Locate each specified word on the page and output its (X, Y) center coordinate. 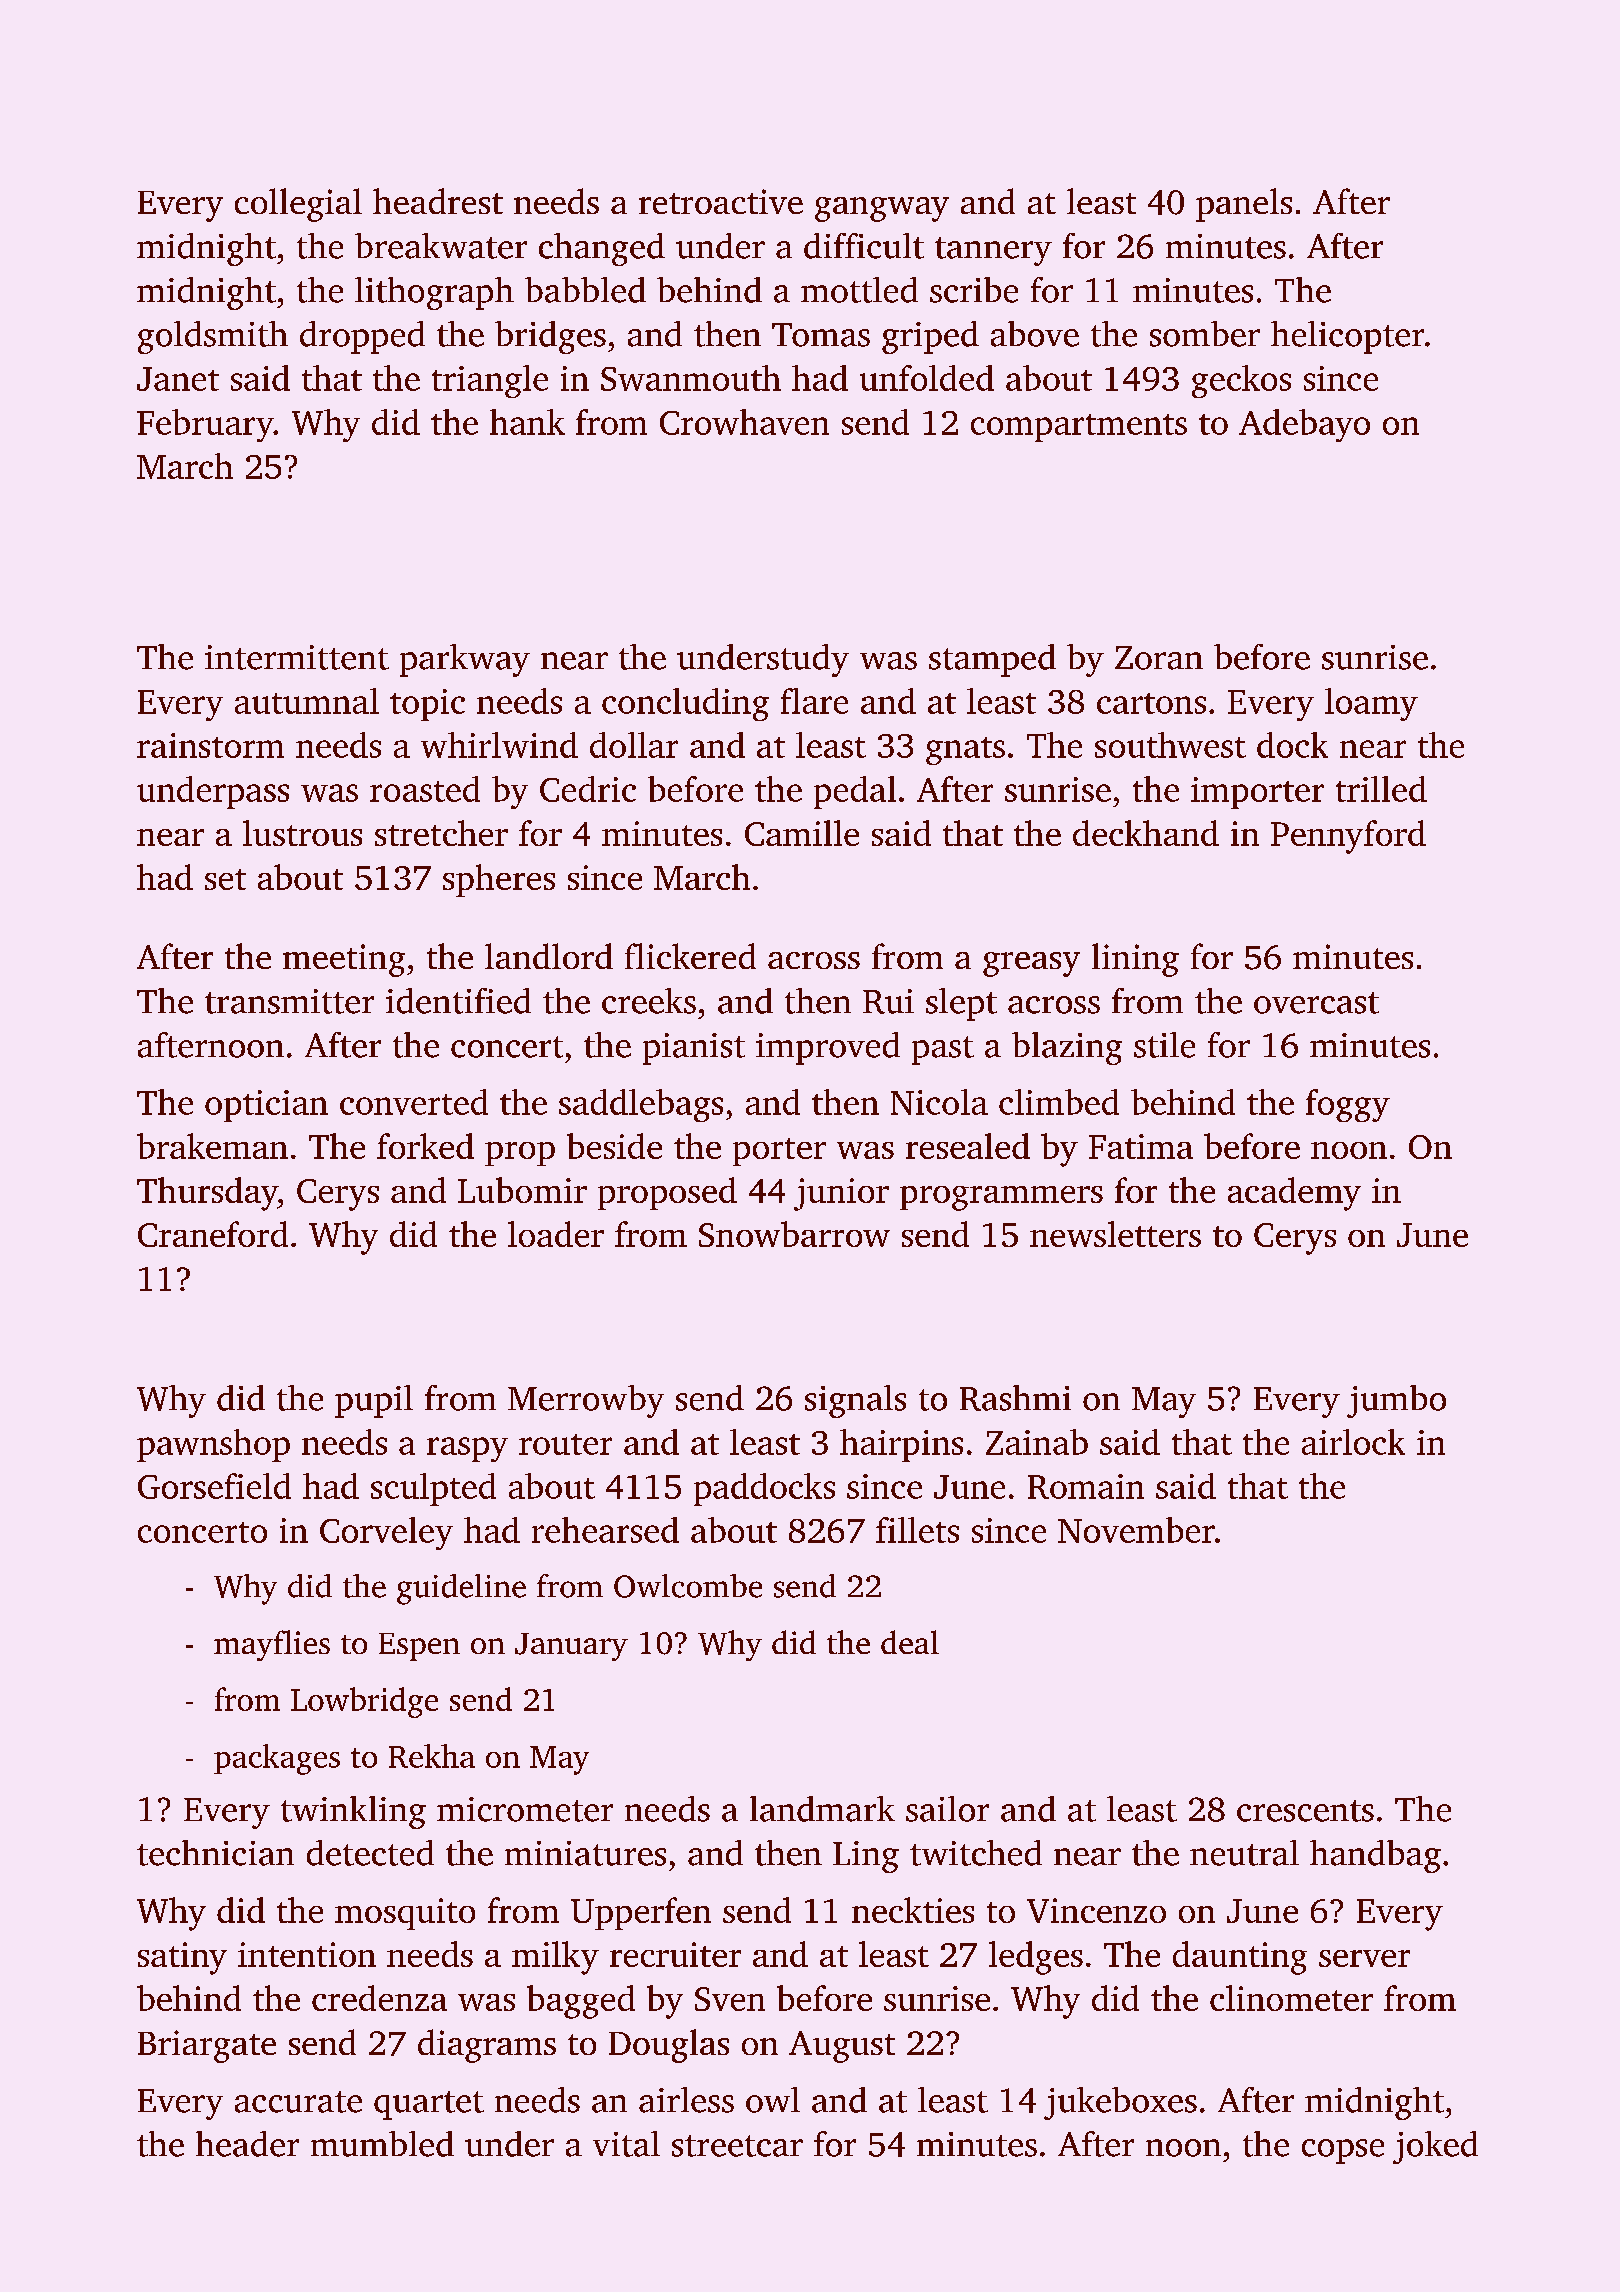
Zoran (1159, 658)
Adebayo (1304, 425)
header (247, 2144)
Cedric (588, 789)
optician (266, 1106)
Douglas (669, 2046)
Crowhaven (744, 422)
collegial (298, 205)
